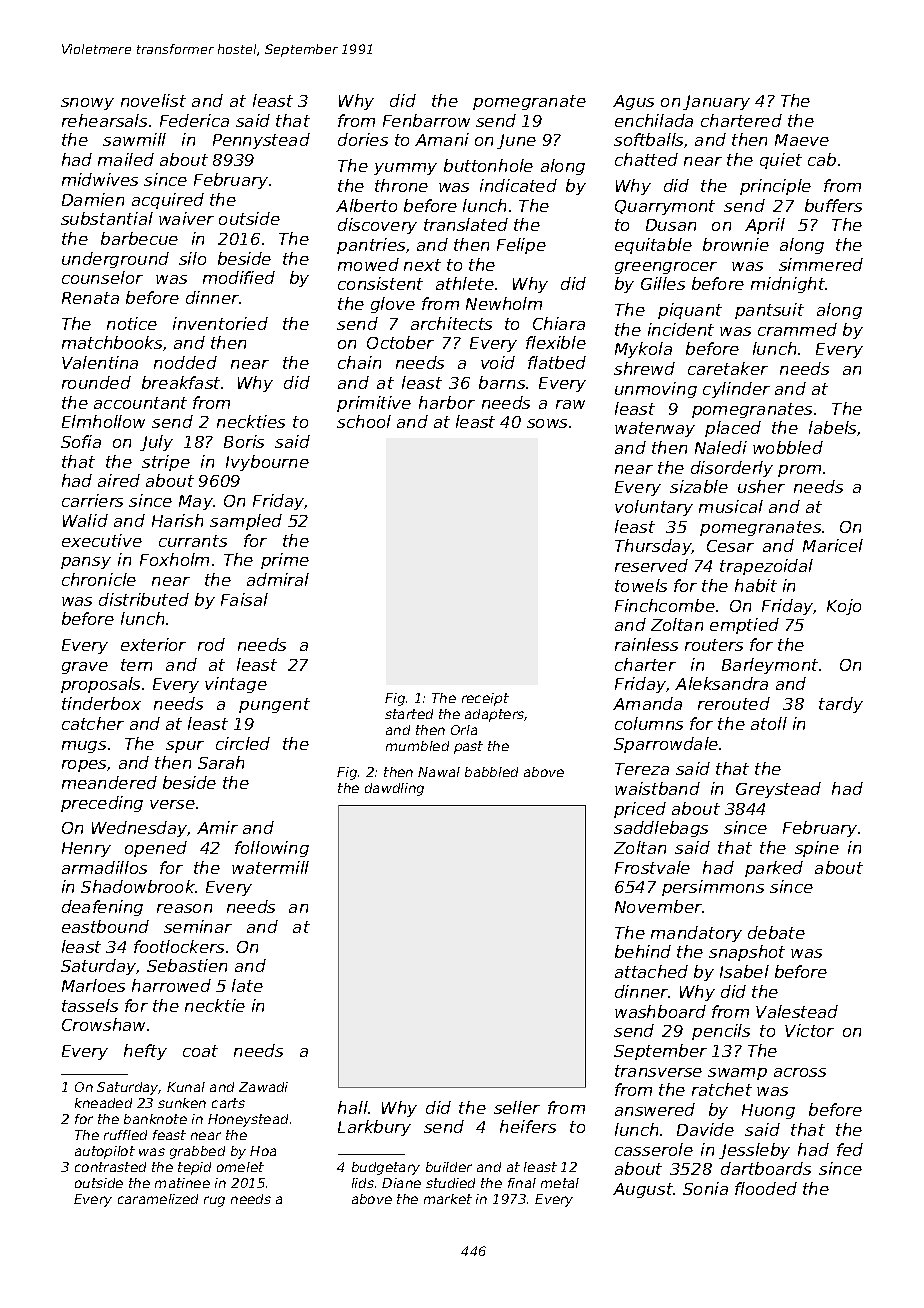  What do you see at coordinates (181, 382) in the page?
I see `breakfast` at bounding box center [181, 382].
